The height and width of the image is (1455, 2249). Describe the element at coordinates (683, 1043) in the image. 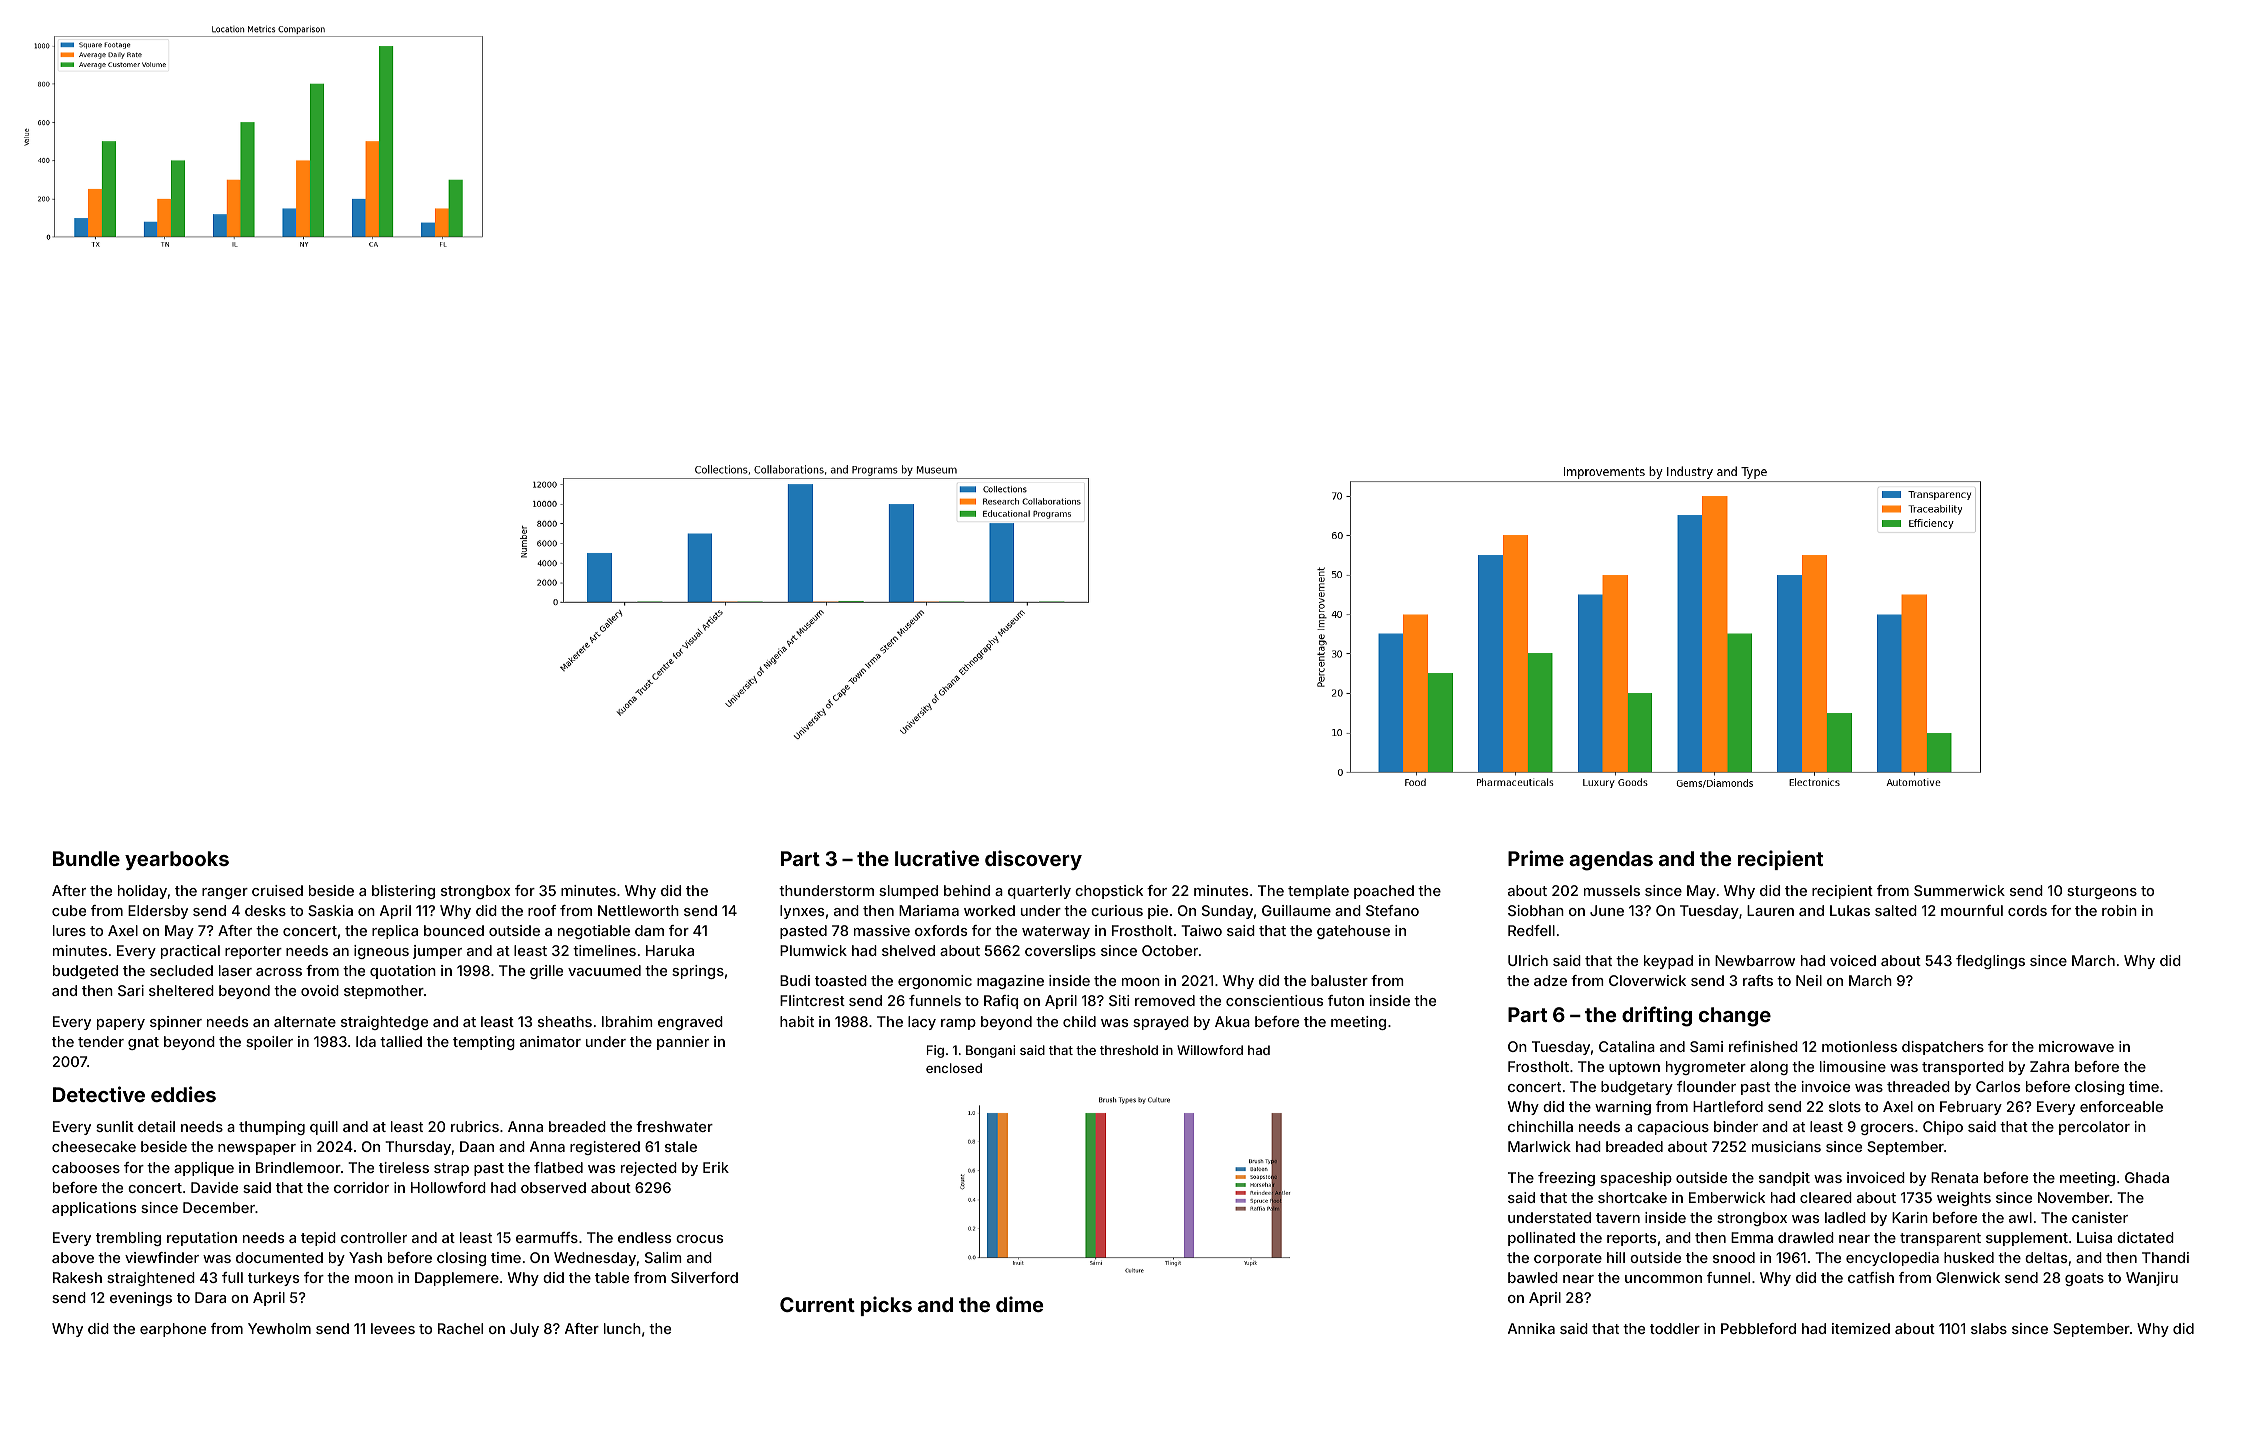

I see `pannier` at that location.
